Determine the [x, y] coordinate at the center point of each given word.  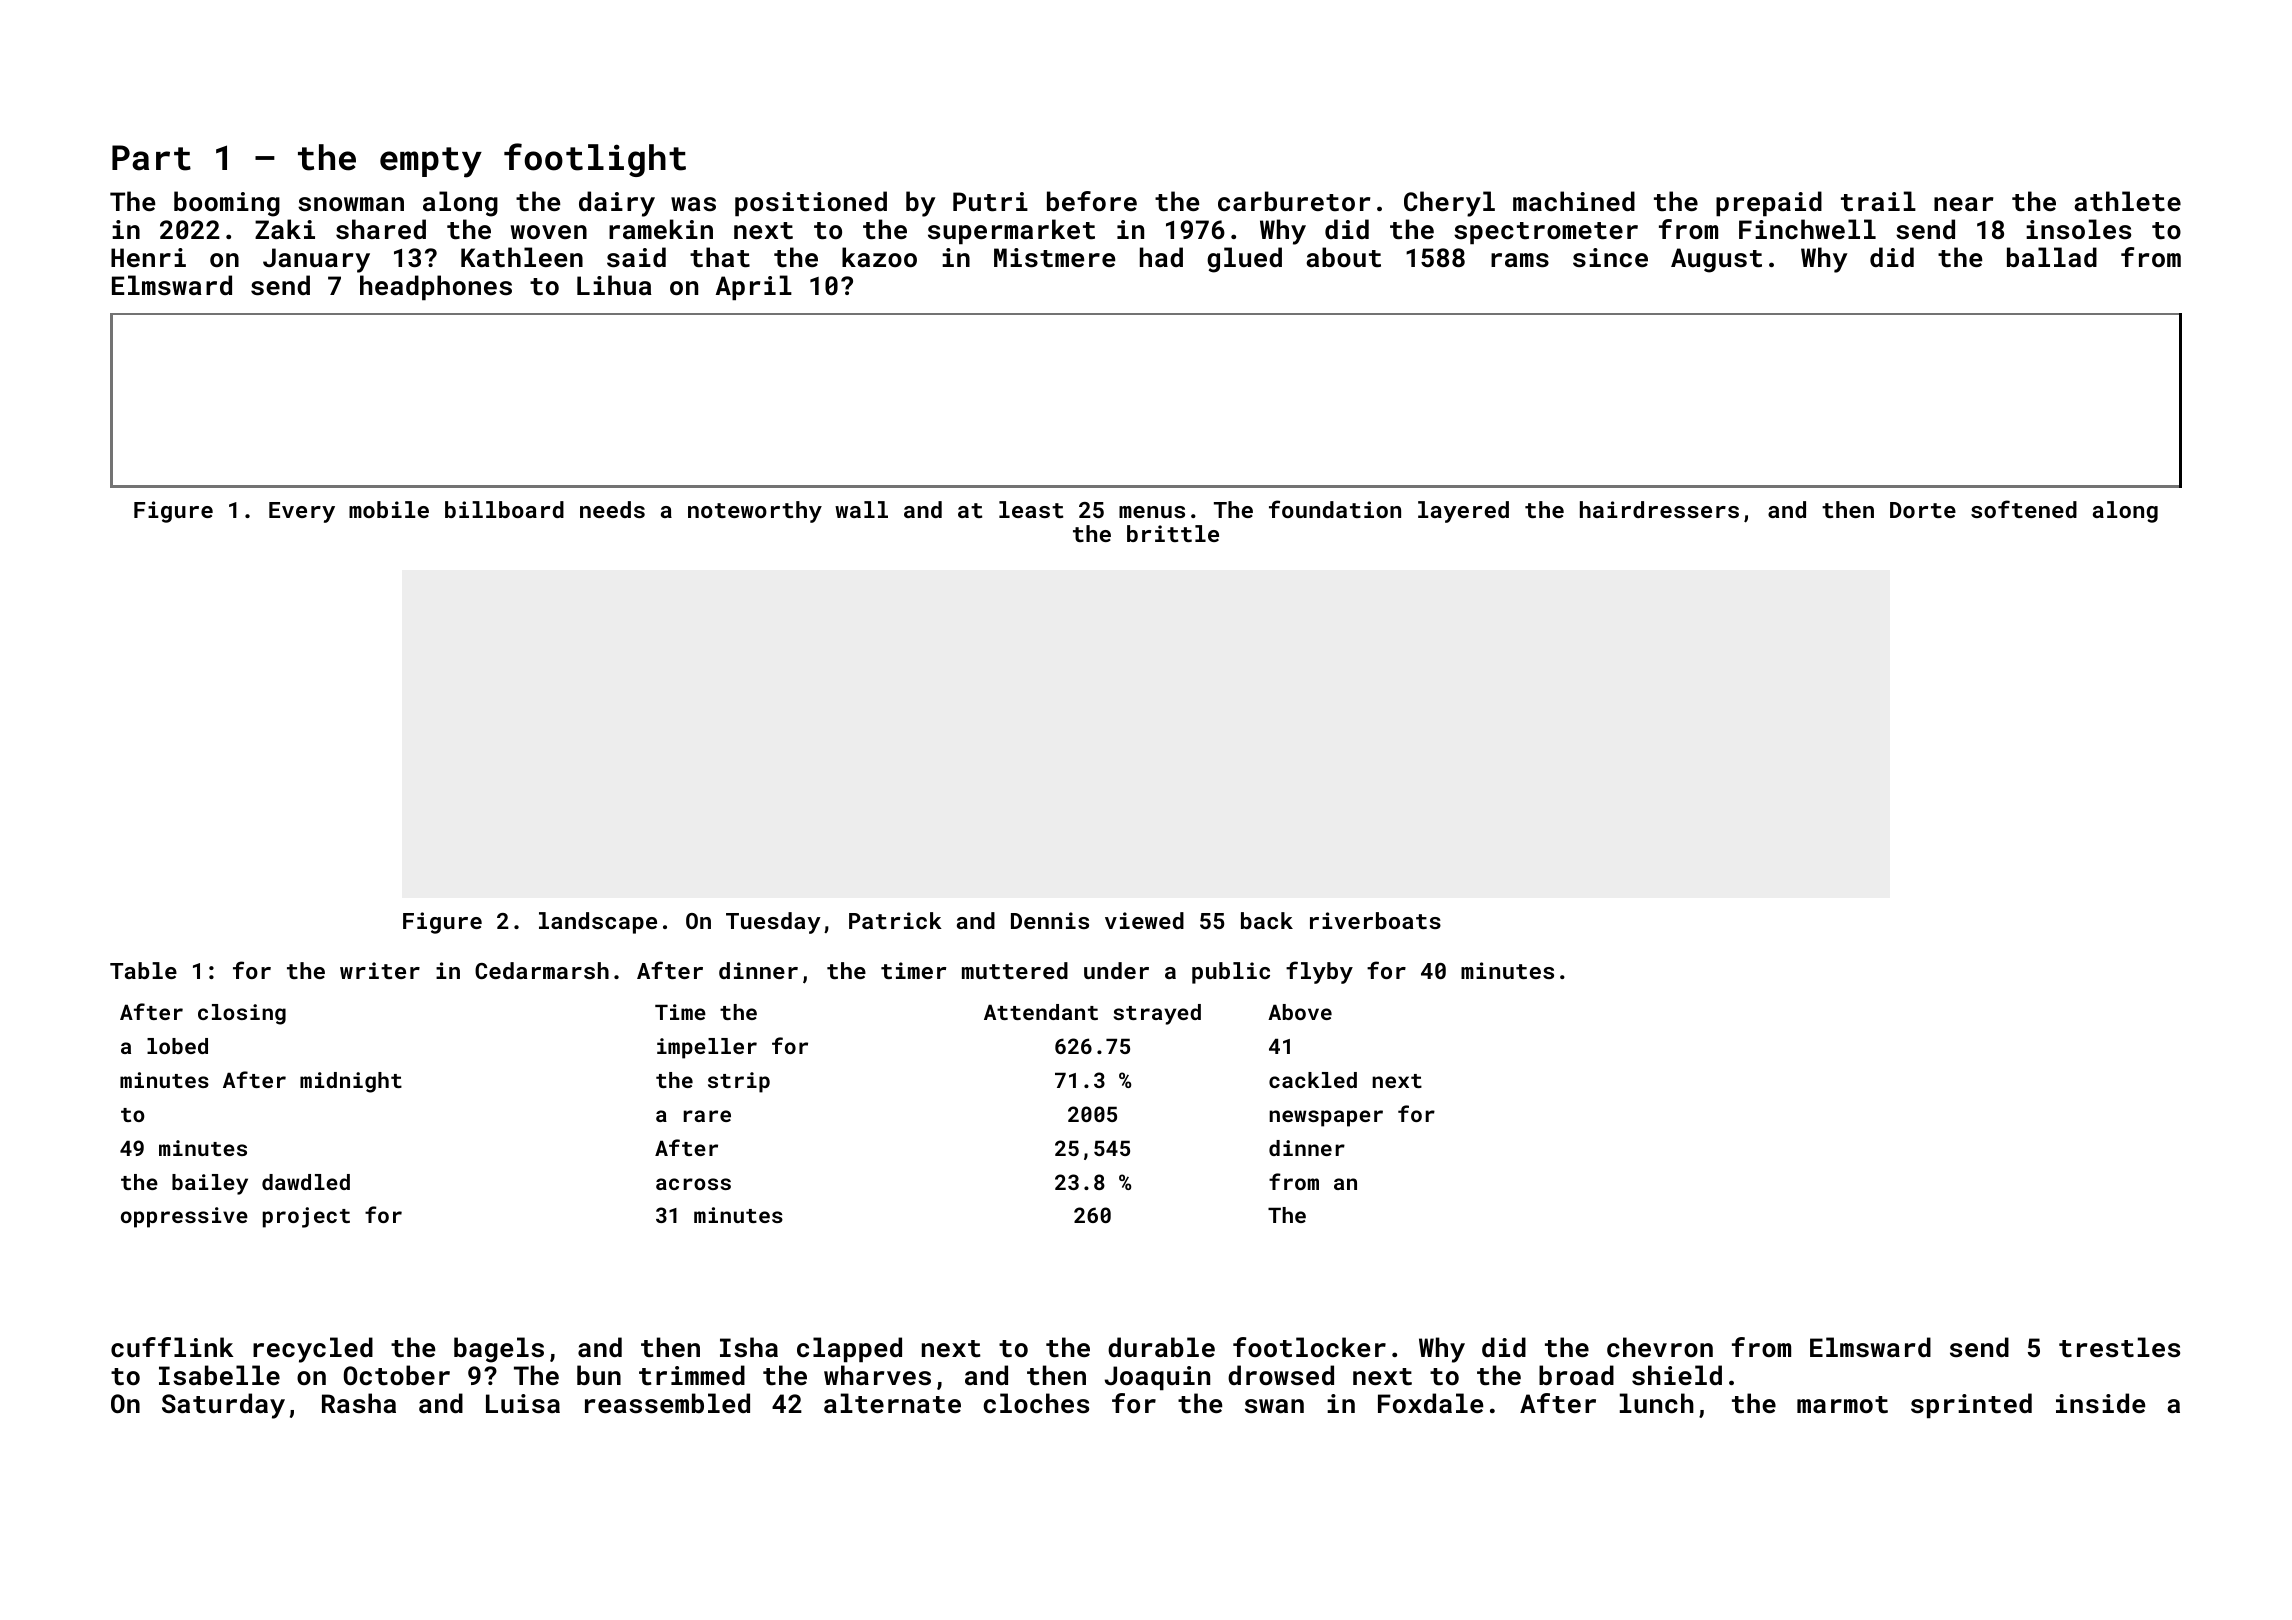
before [1092, 201]
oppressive [184, 1217]
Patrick [895, 920]
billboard [504, 509]
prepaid [1769, 203]
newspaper [1326, 1118]
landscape [598, 923]
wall [861, 509]
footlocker [1309, 1347]
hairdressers [1659, 509]
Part [151, 158]
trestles [2119, 1347]
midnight [351, 1082]
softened [2024, 509]
